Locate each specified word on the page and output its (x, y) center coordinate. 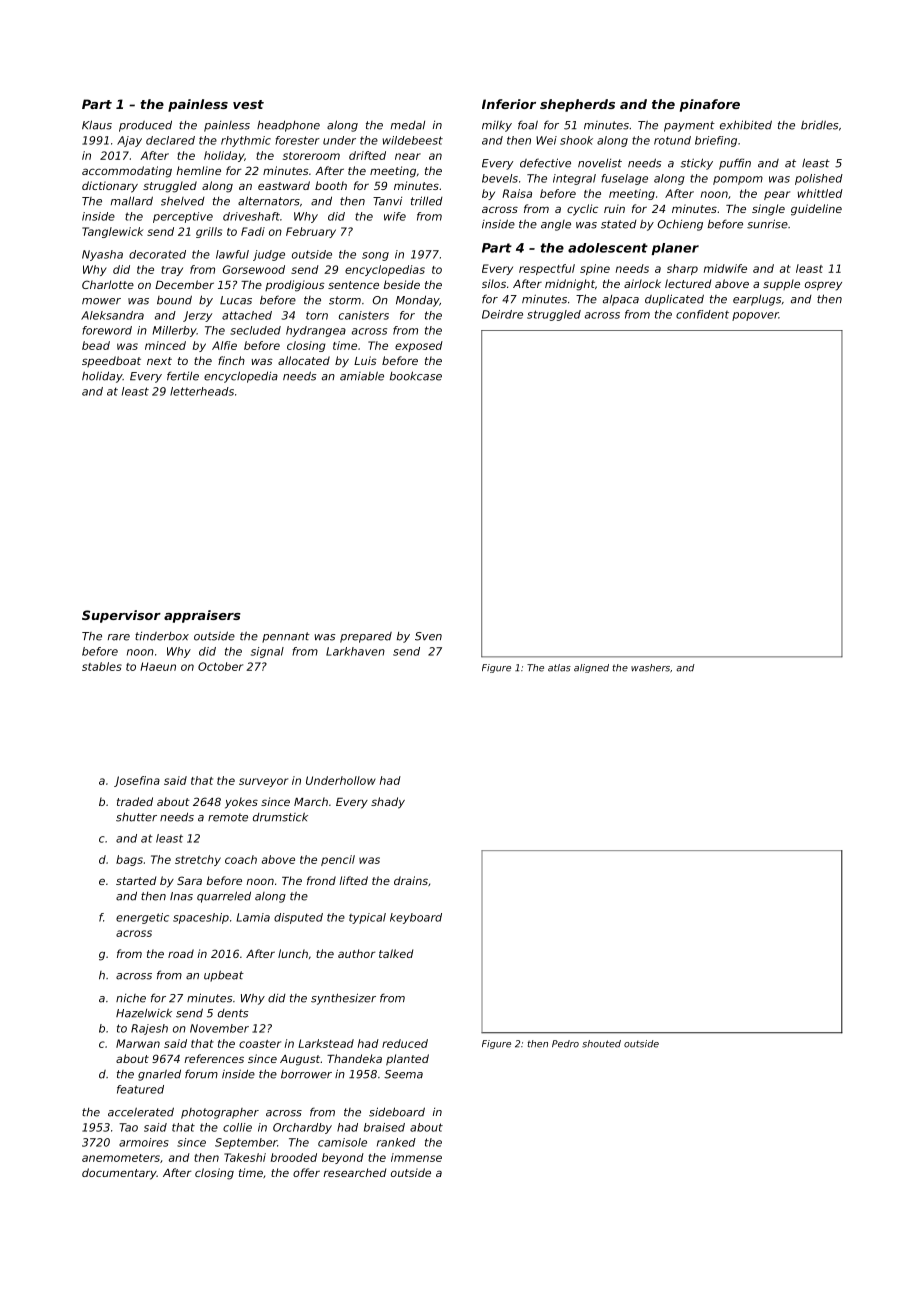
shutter (136, 817)
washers (650, 668)
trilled (427, 201)
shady (388, 803)
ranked (396, 1142)
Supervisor (121, 616)
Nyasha (102, 255)
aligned (591, 668)
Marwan (138, 1043)
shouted (601, 1044)
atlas (559, 668)
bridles (819, 125)
